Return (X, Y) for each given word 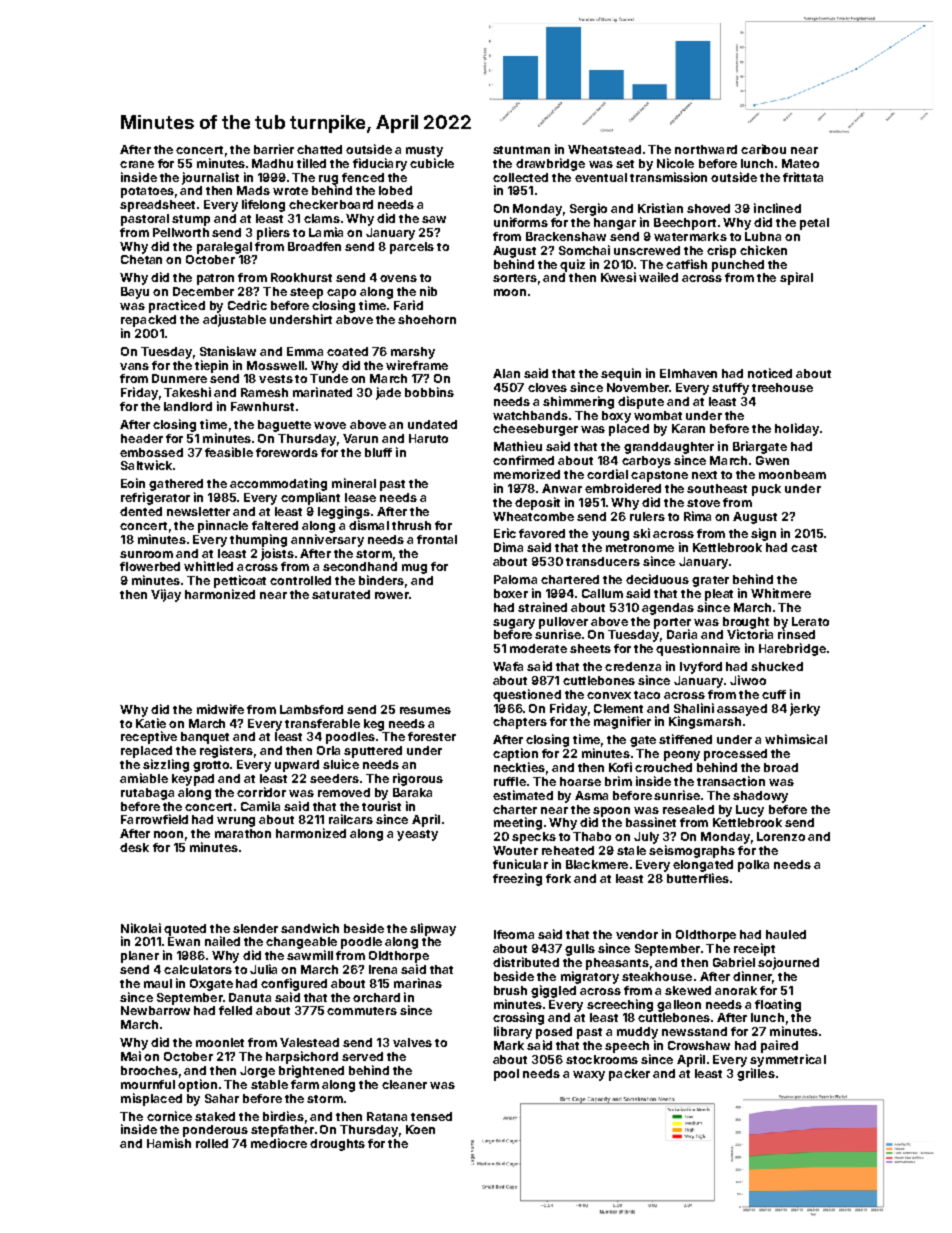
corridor (261, 792)
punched (738, 266)
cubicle (432, 163)
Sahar (222, 1098)
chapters (520, 723)
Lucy (750, 811)
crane (137, 164)
